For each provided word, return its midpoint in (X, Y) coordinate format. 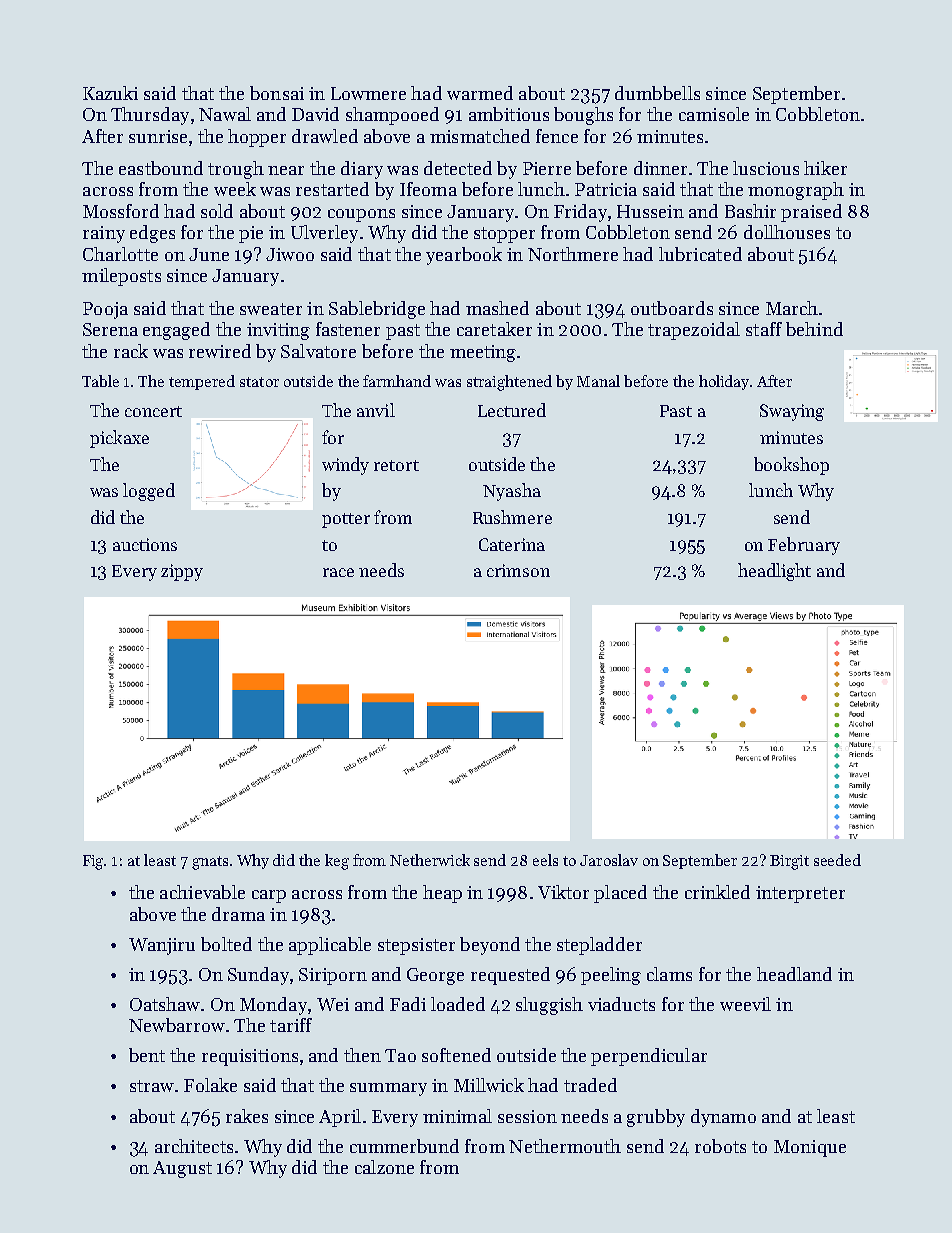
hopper (257, 138)
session (527, 1116)
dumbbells (657, 93)
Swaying (792, 412)
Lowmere (368, 93)
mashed (497, 308)
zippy (182, 572)
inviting (278, 331)
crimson (518, 570)
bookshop (791, 466)
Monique (810, 1148)
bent (147, 1055)
